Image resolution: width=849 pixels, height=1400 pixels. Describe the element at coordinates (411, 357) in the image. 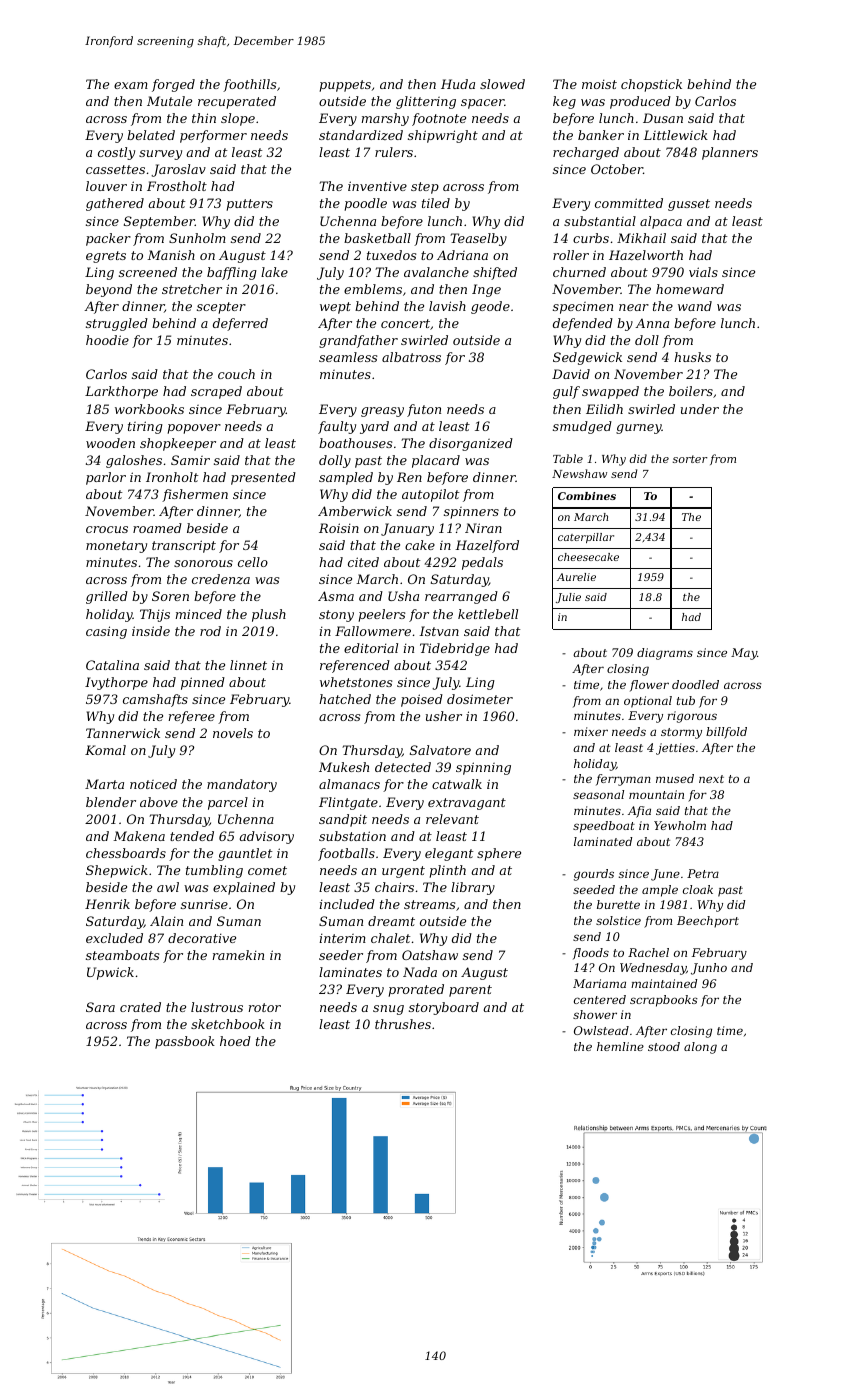

I see `albatross` at that location.
